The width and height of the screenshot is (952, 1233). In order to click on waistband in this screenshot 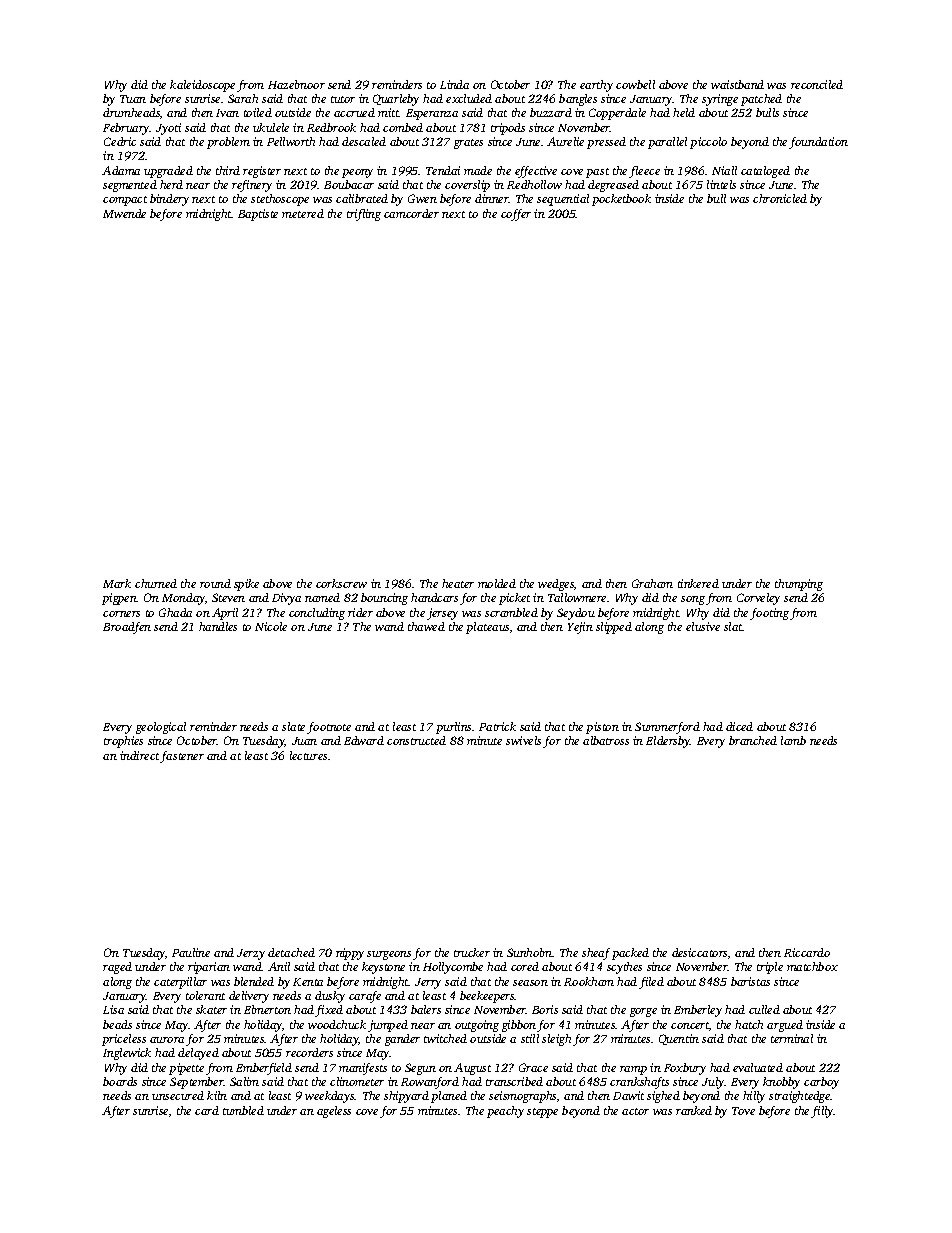, I will do `click(737, 84)`.
